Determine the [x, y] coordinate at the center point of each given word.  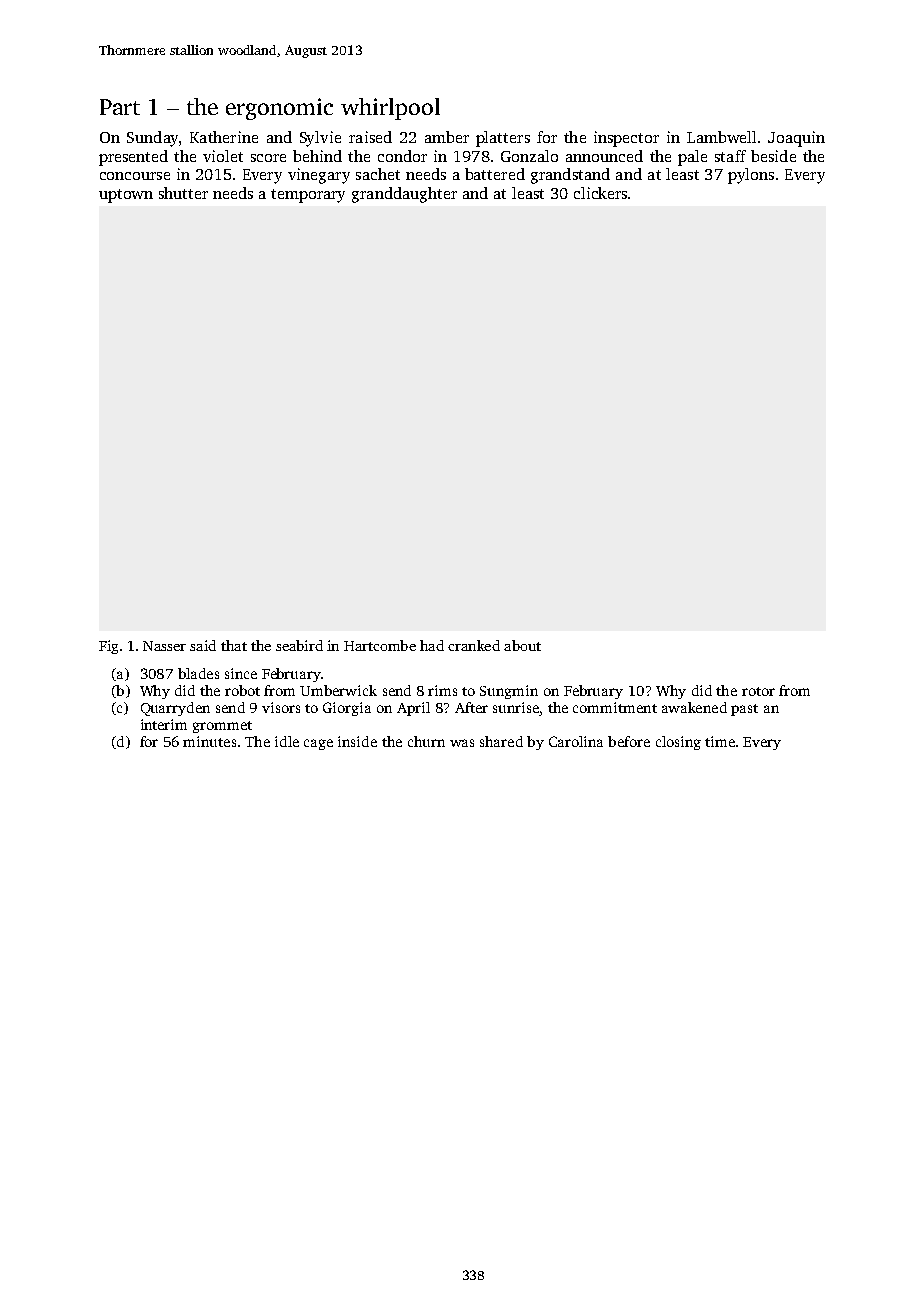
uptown [126, 196]
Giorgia [347, 709]
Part [120, 107]
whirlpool [390, 109]
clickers [600, 193]
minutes [209, 741]
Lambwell [721, 137]
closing [678, 743]
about [522, 645]
